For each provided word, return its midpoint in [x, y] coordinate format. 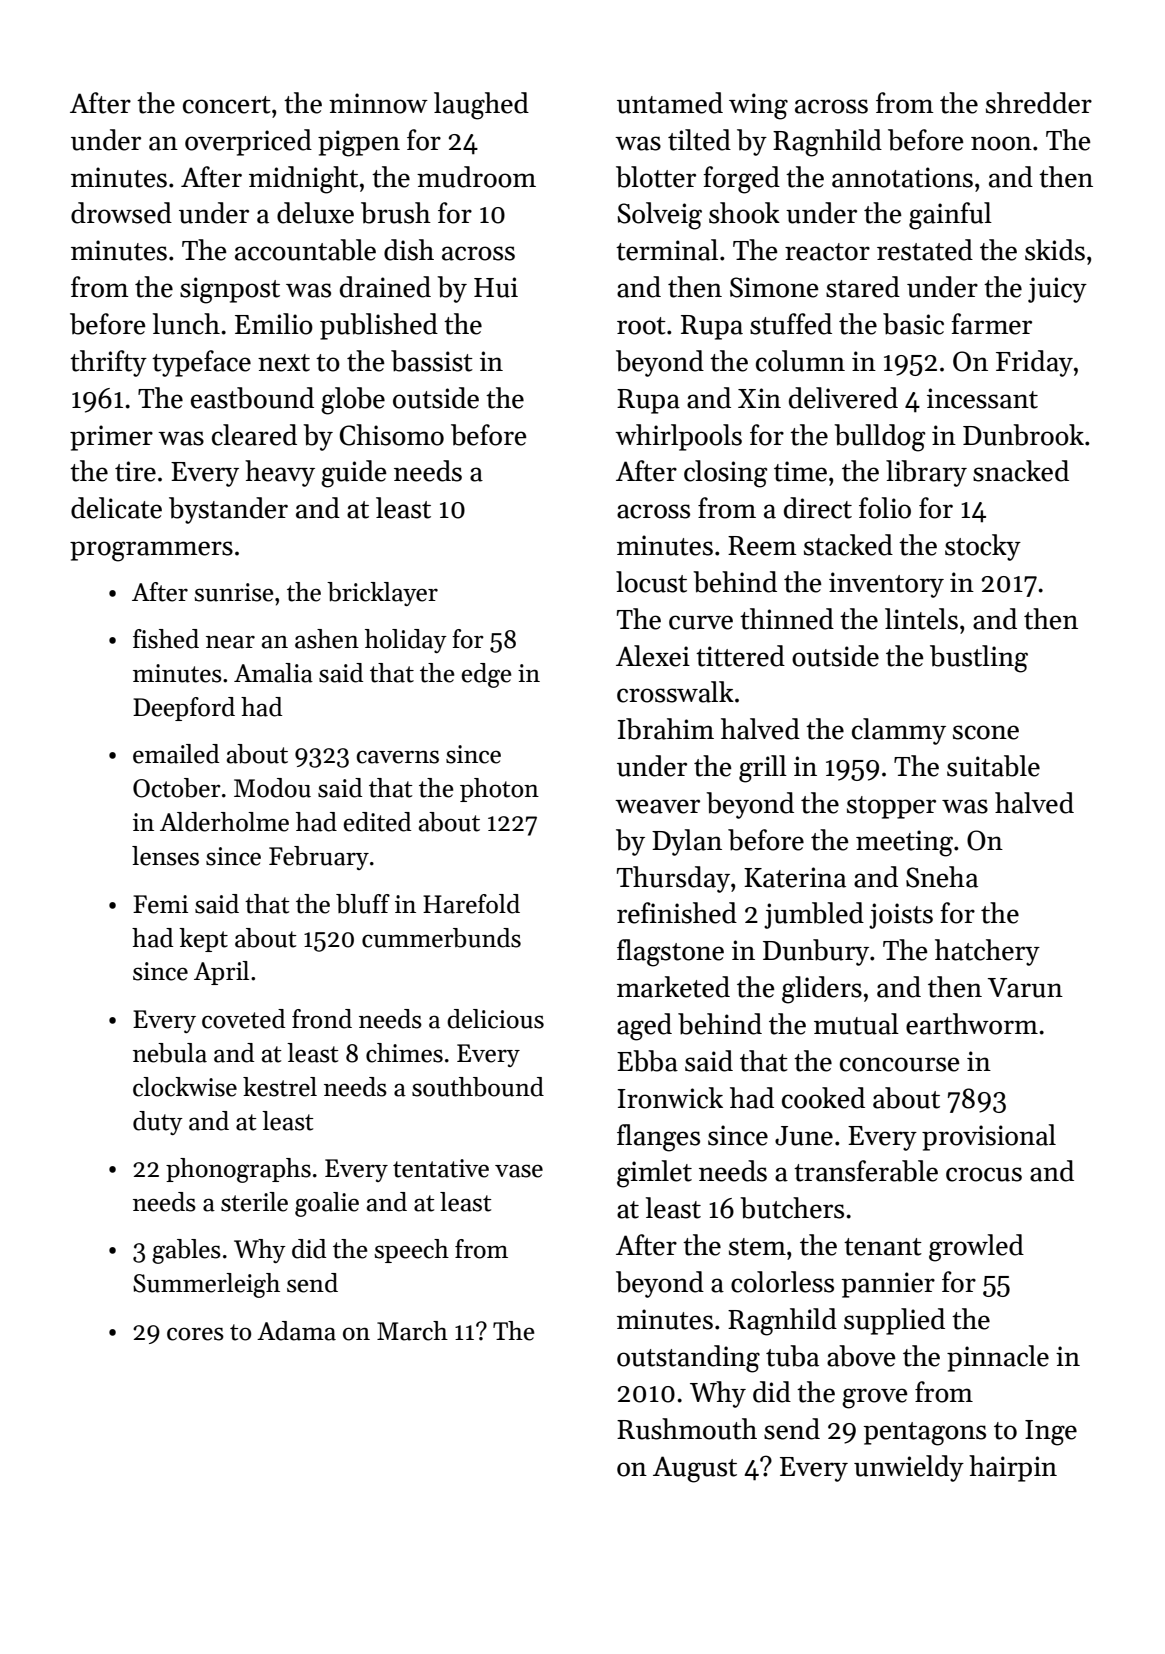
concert [227, 105]
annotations [902, 177]
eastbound [252, 398]
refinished [677, 913]
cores [195, 1334]
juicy [1057, 290]
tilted [699, 140]
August [695, 1469]
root [641, 326]
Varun [1025, 988]
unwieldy [909, 1468]
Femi [160, 904]
